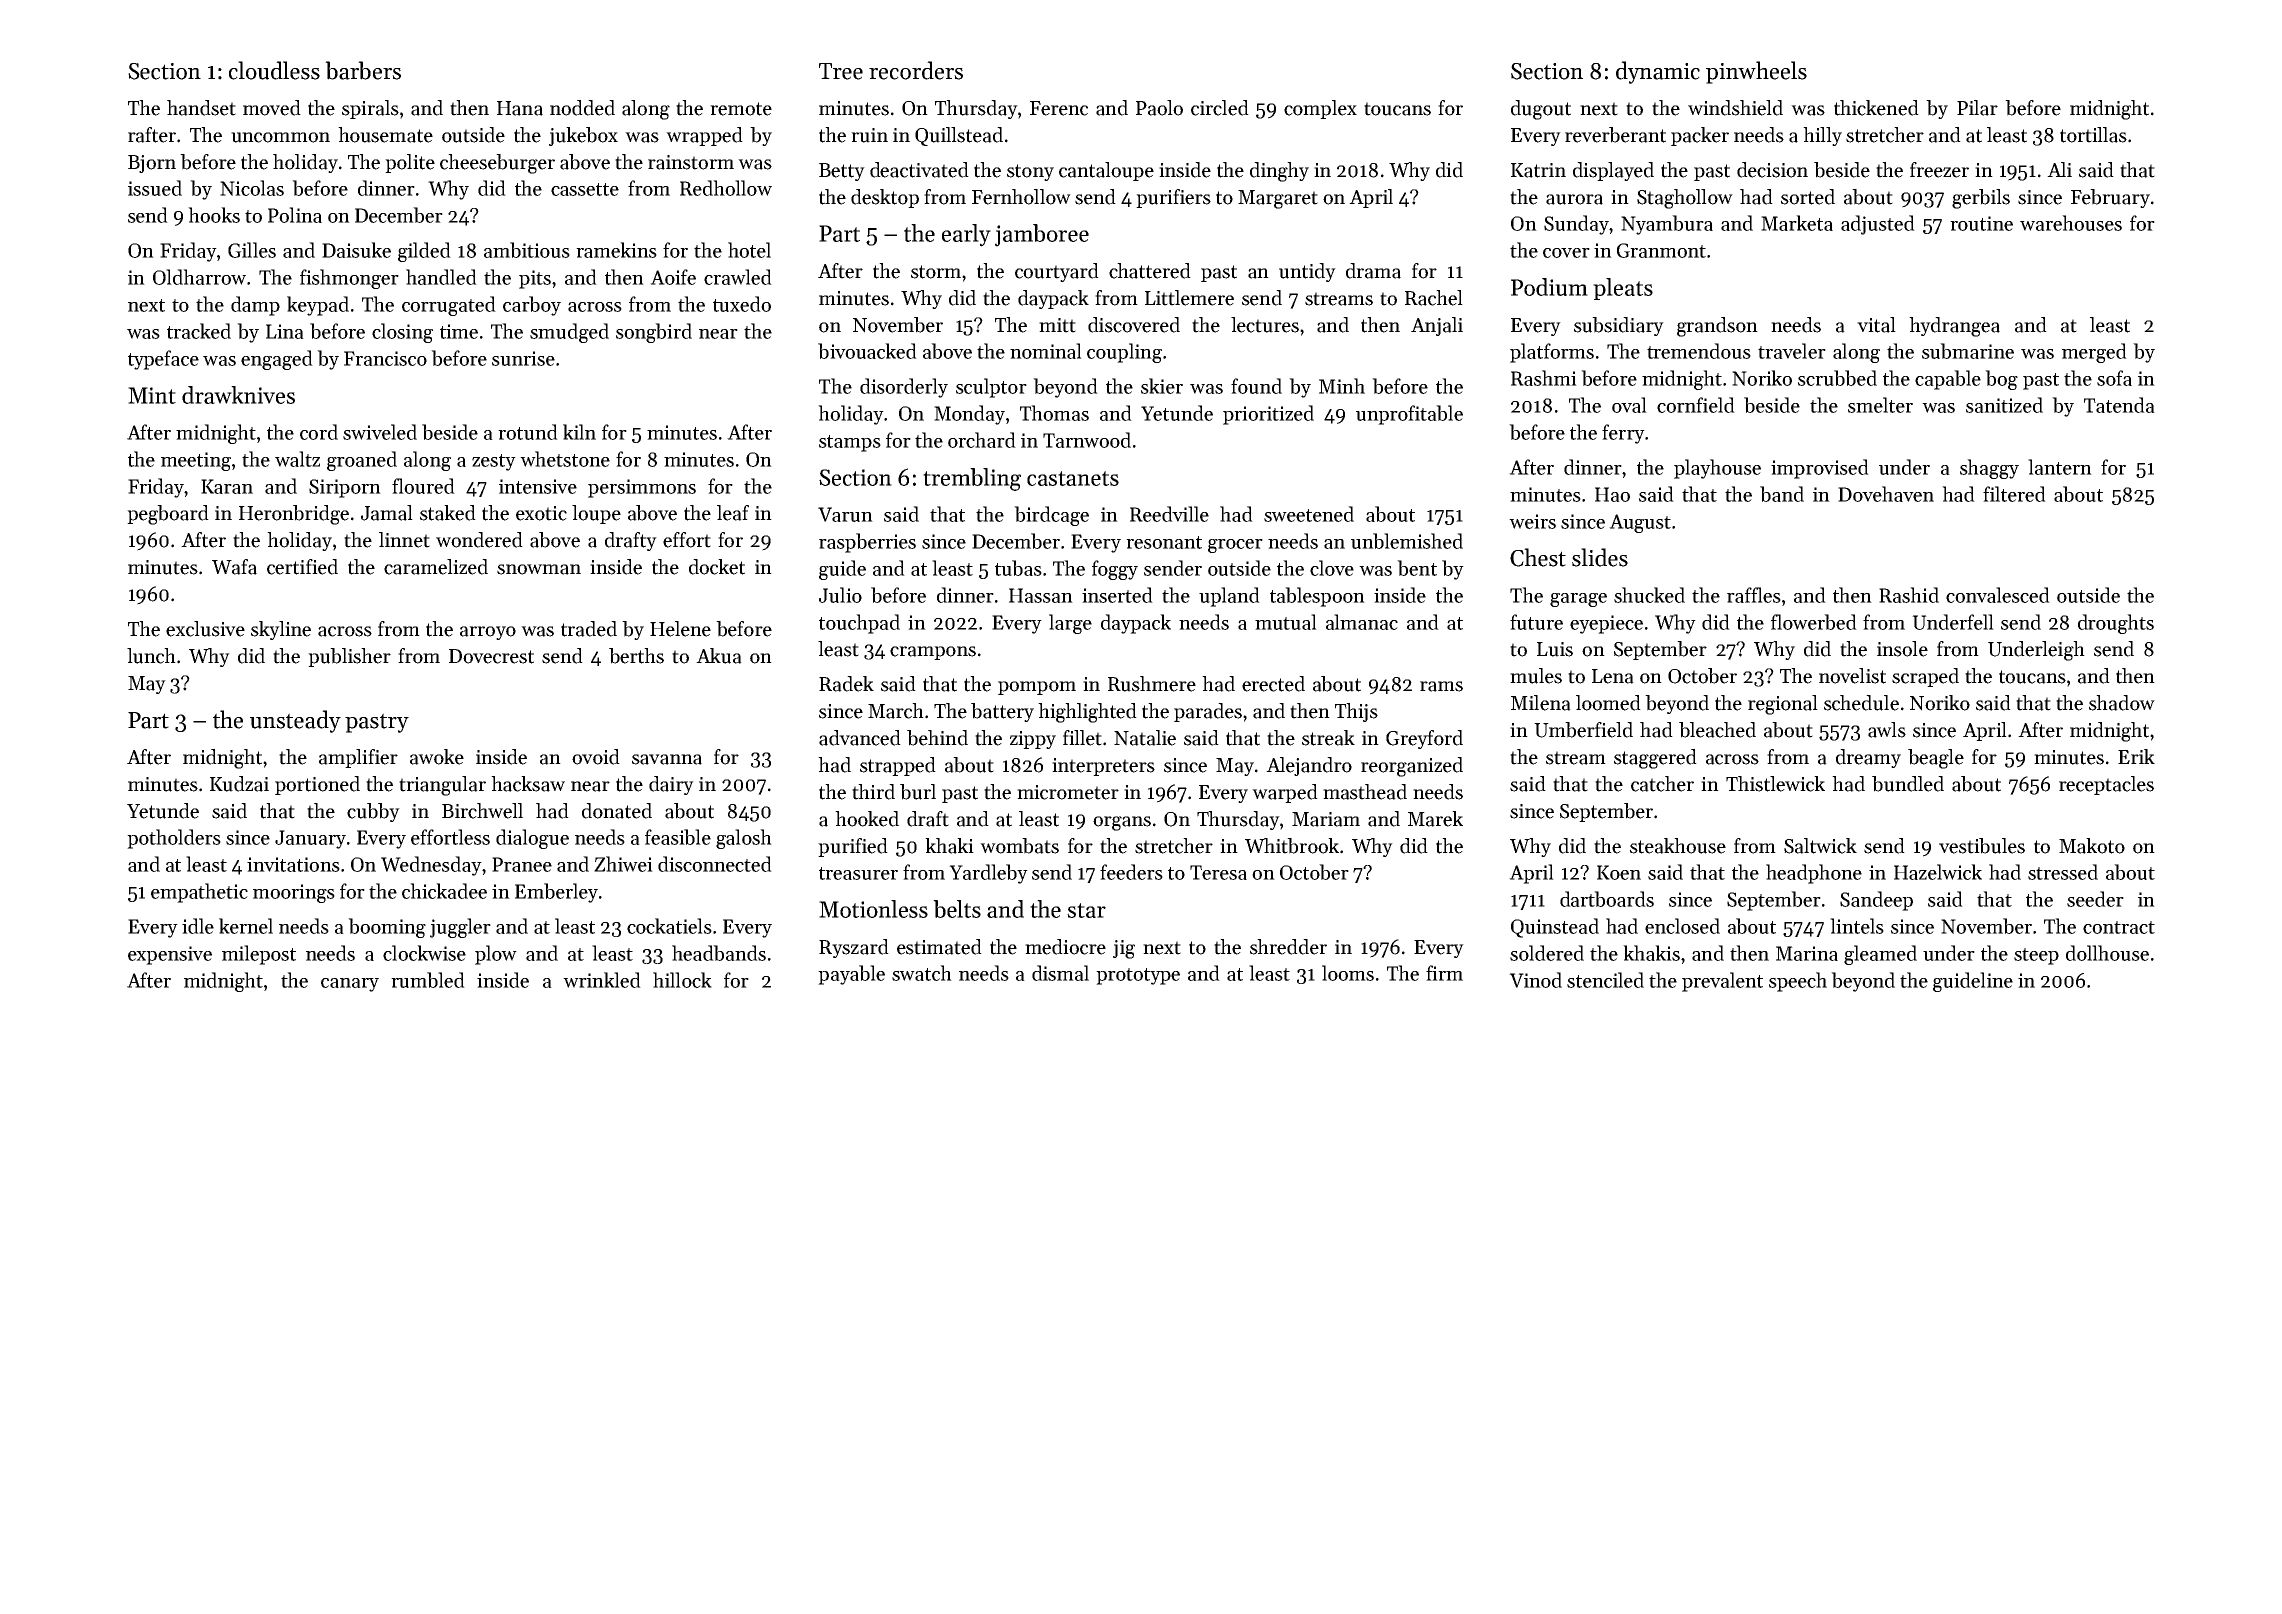  Describe the element at coordinates (2110, 198) in the screenshot. I see `February` at that location.
